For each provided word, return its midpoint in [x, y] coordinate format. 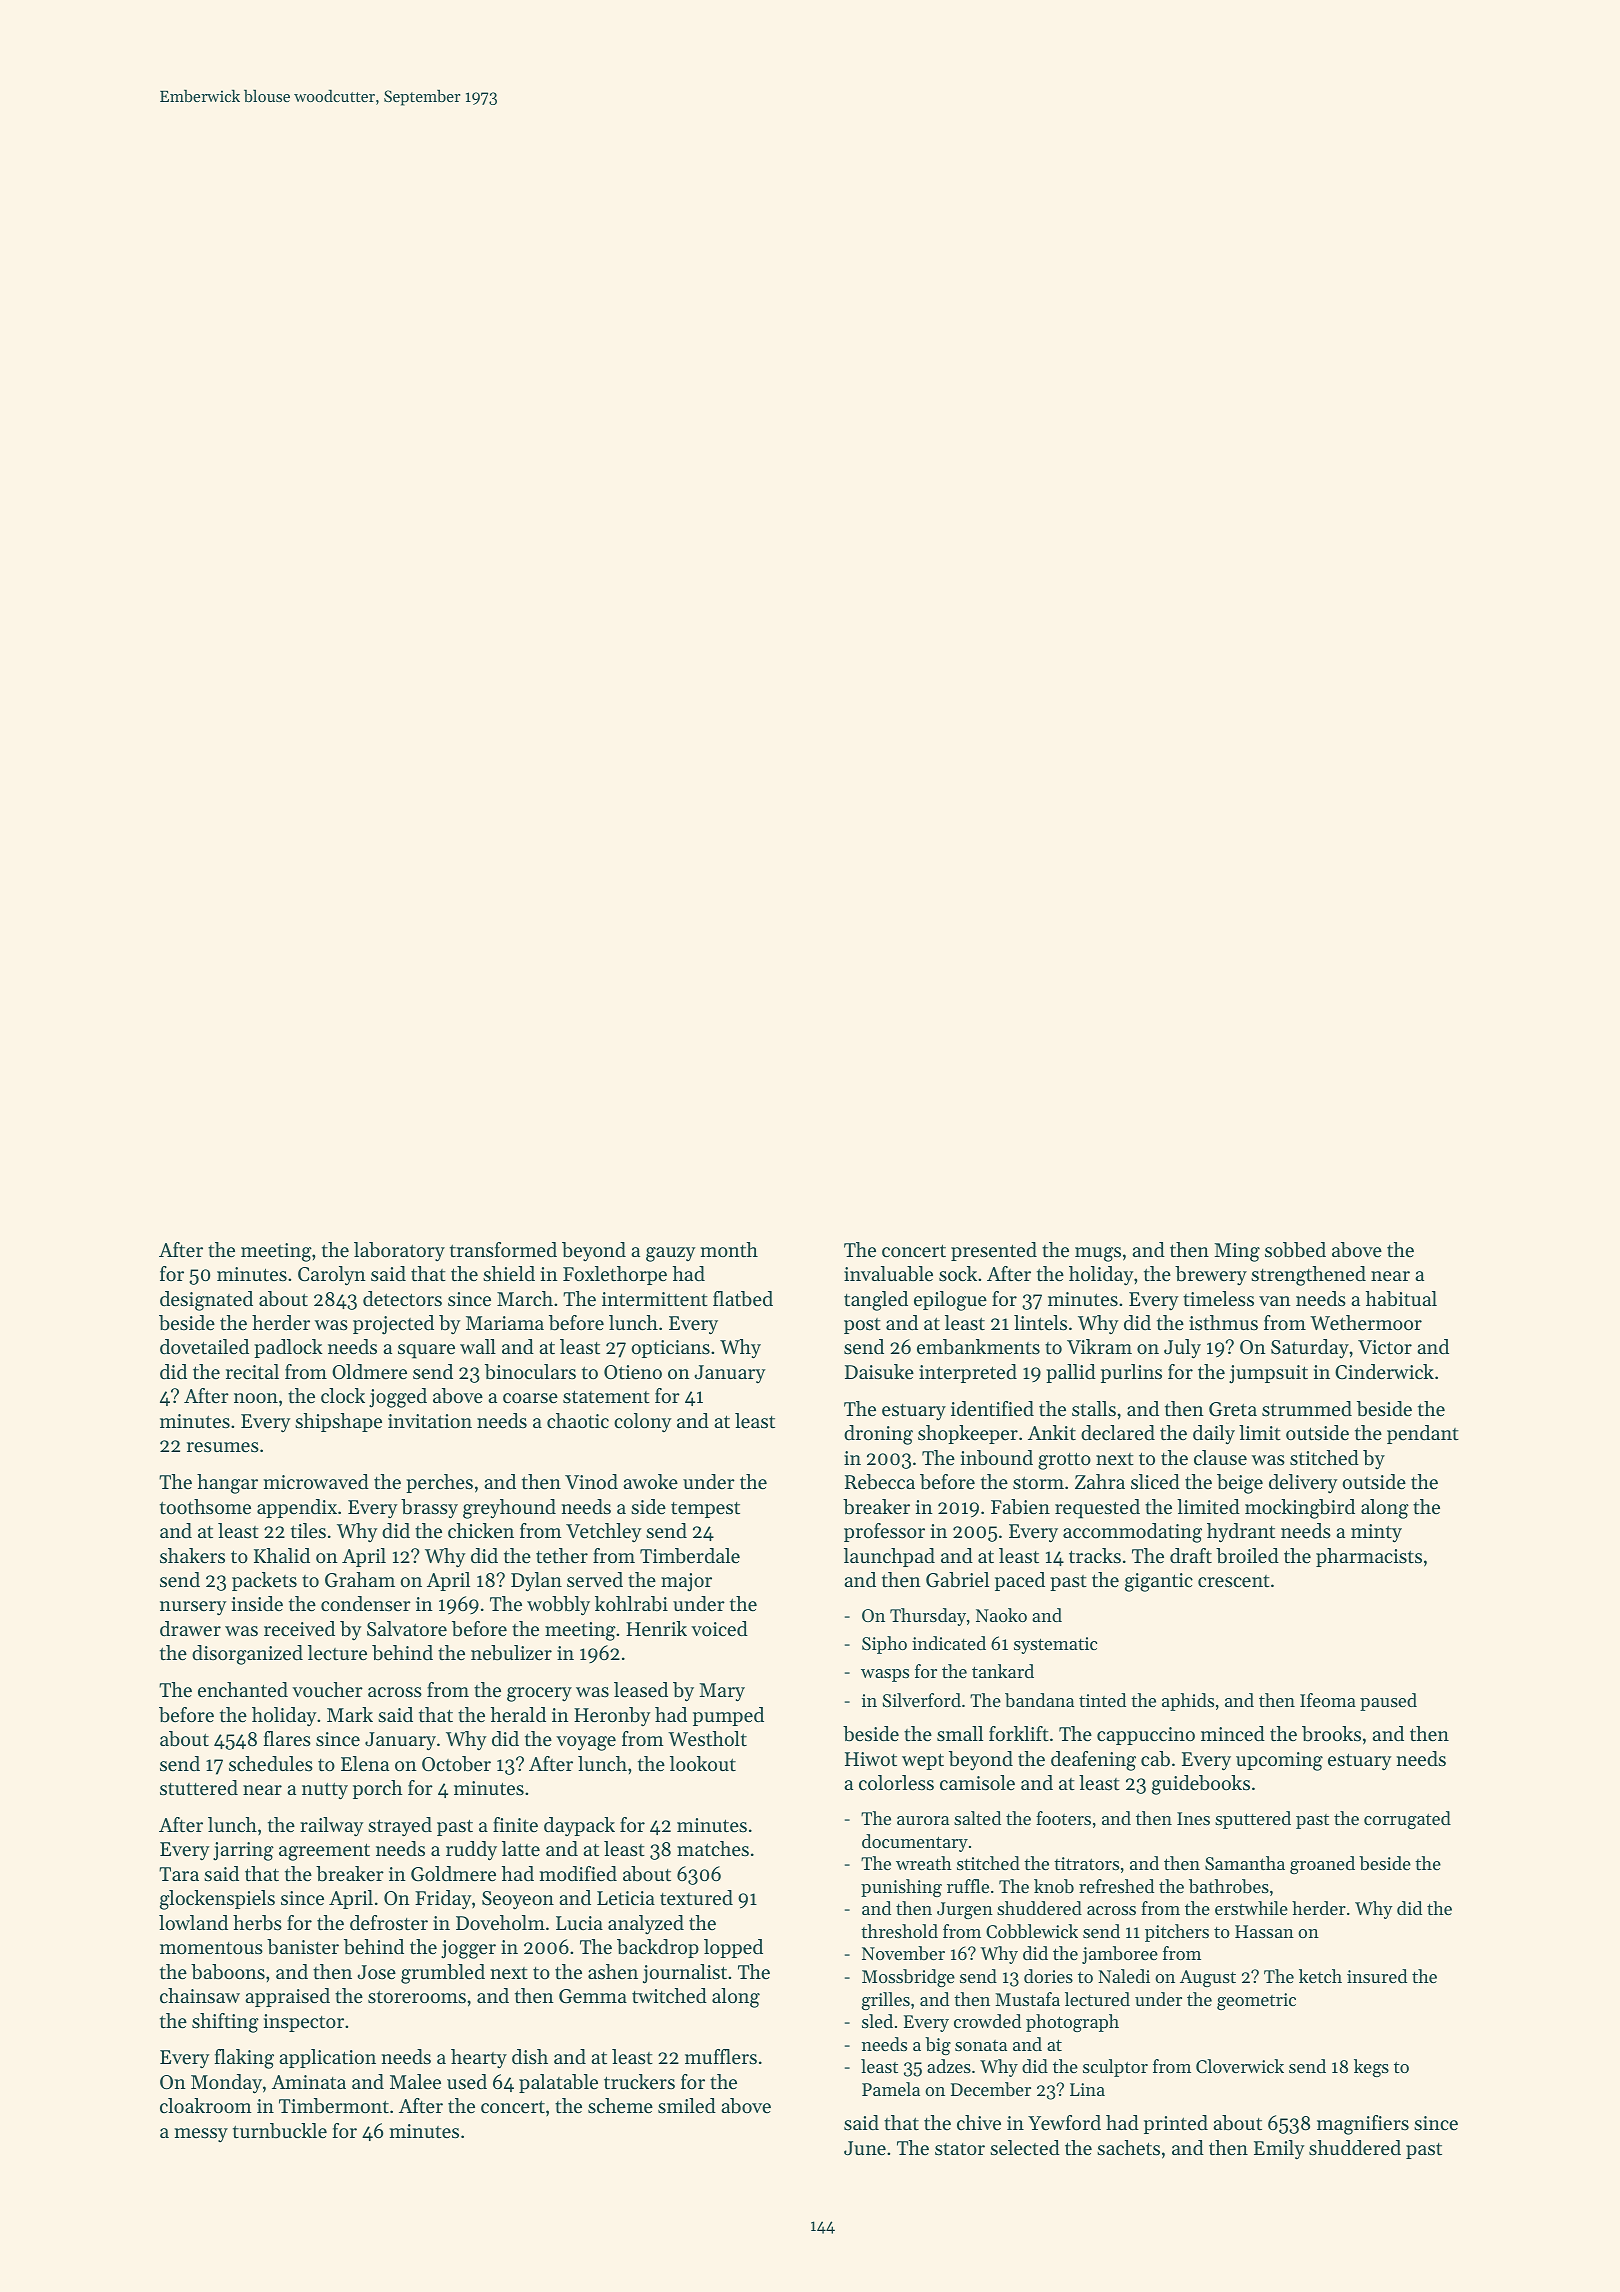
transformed [503, 1250]
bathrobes [1229, 1886]
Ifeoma [1328, 1700]
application [327, 2058]
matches [713, 1849]
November [903, 1953]
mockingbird [1300, 1509]
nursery [193, 1608]
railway [332, 1827]
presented [994, 1251]
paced [1020, 1581]
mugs [1098, 1254]
